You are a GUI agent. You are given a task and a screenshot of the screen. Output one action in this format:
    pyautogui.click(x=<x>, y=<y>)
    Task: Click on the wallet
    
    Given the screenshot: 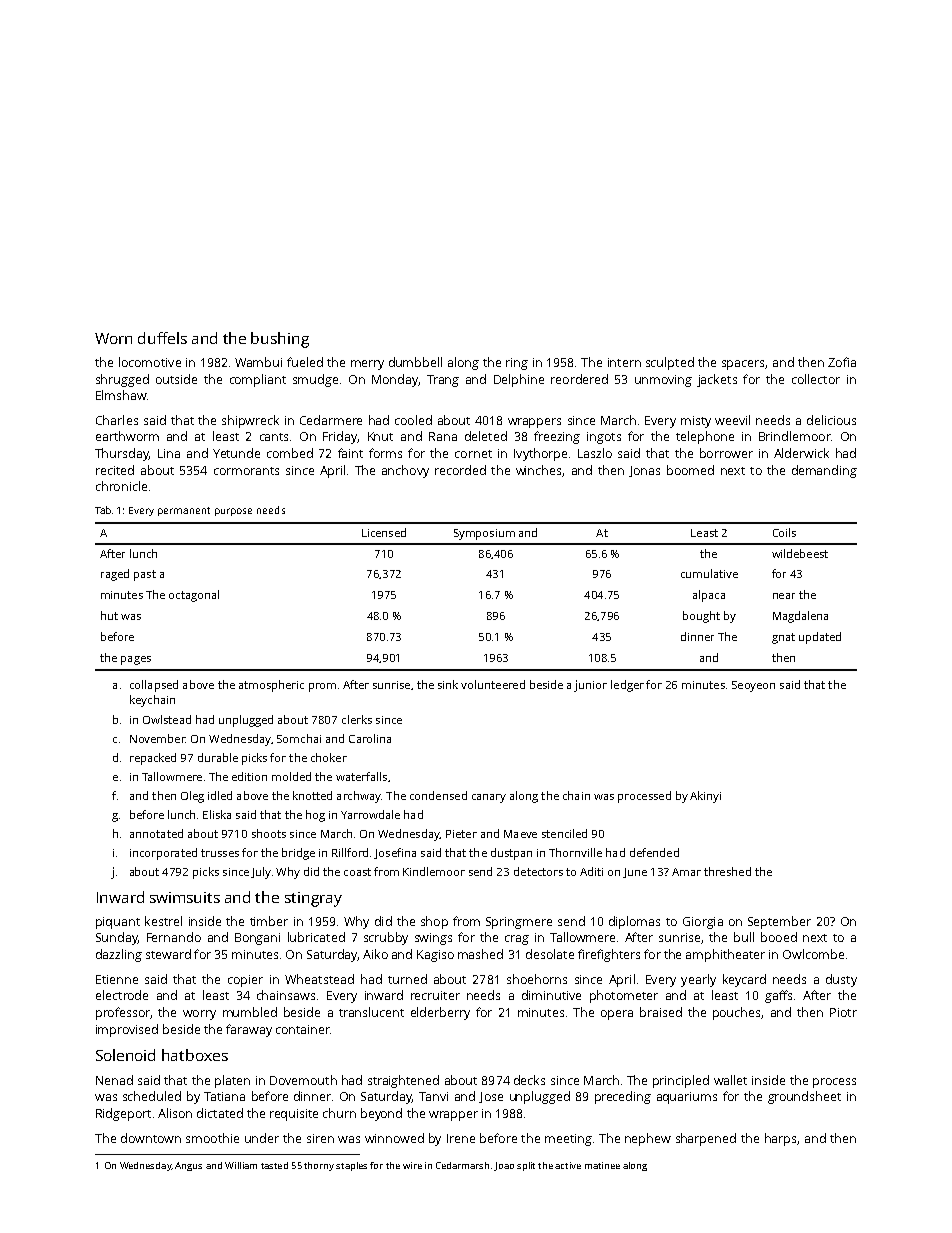 What is the action you would take?
    pyautogui.click(x=730, y=1080)
